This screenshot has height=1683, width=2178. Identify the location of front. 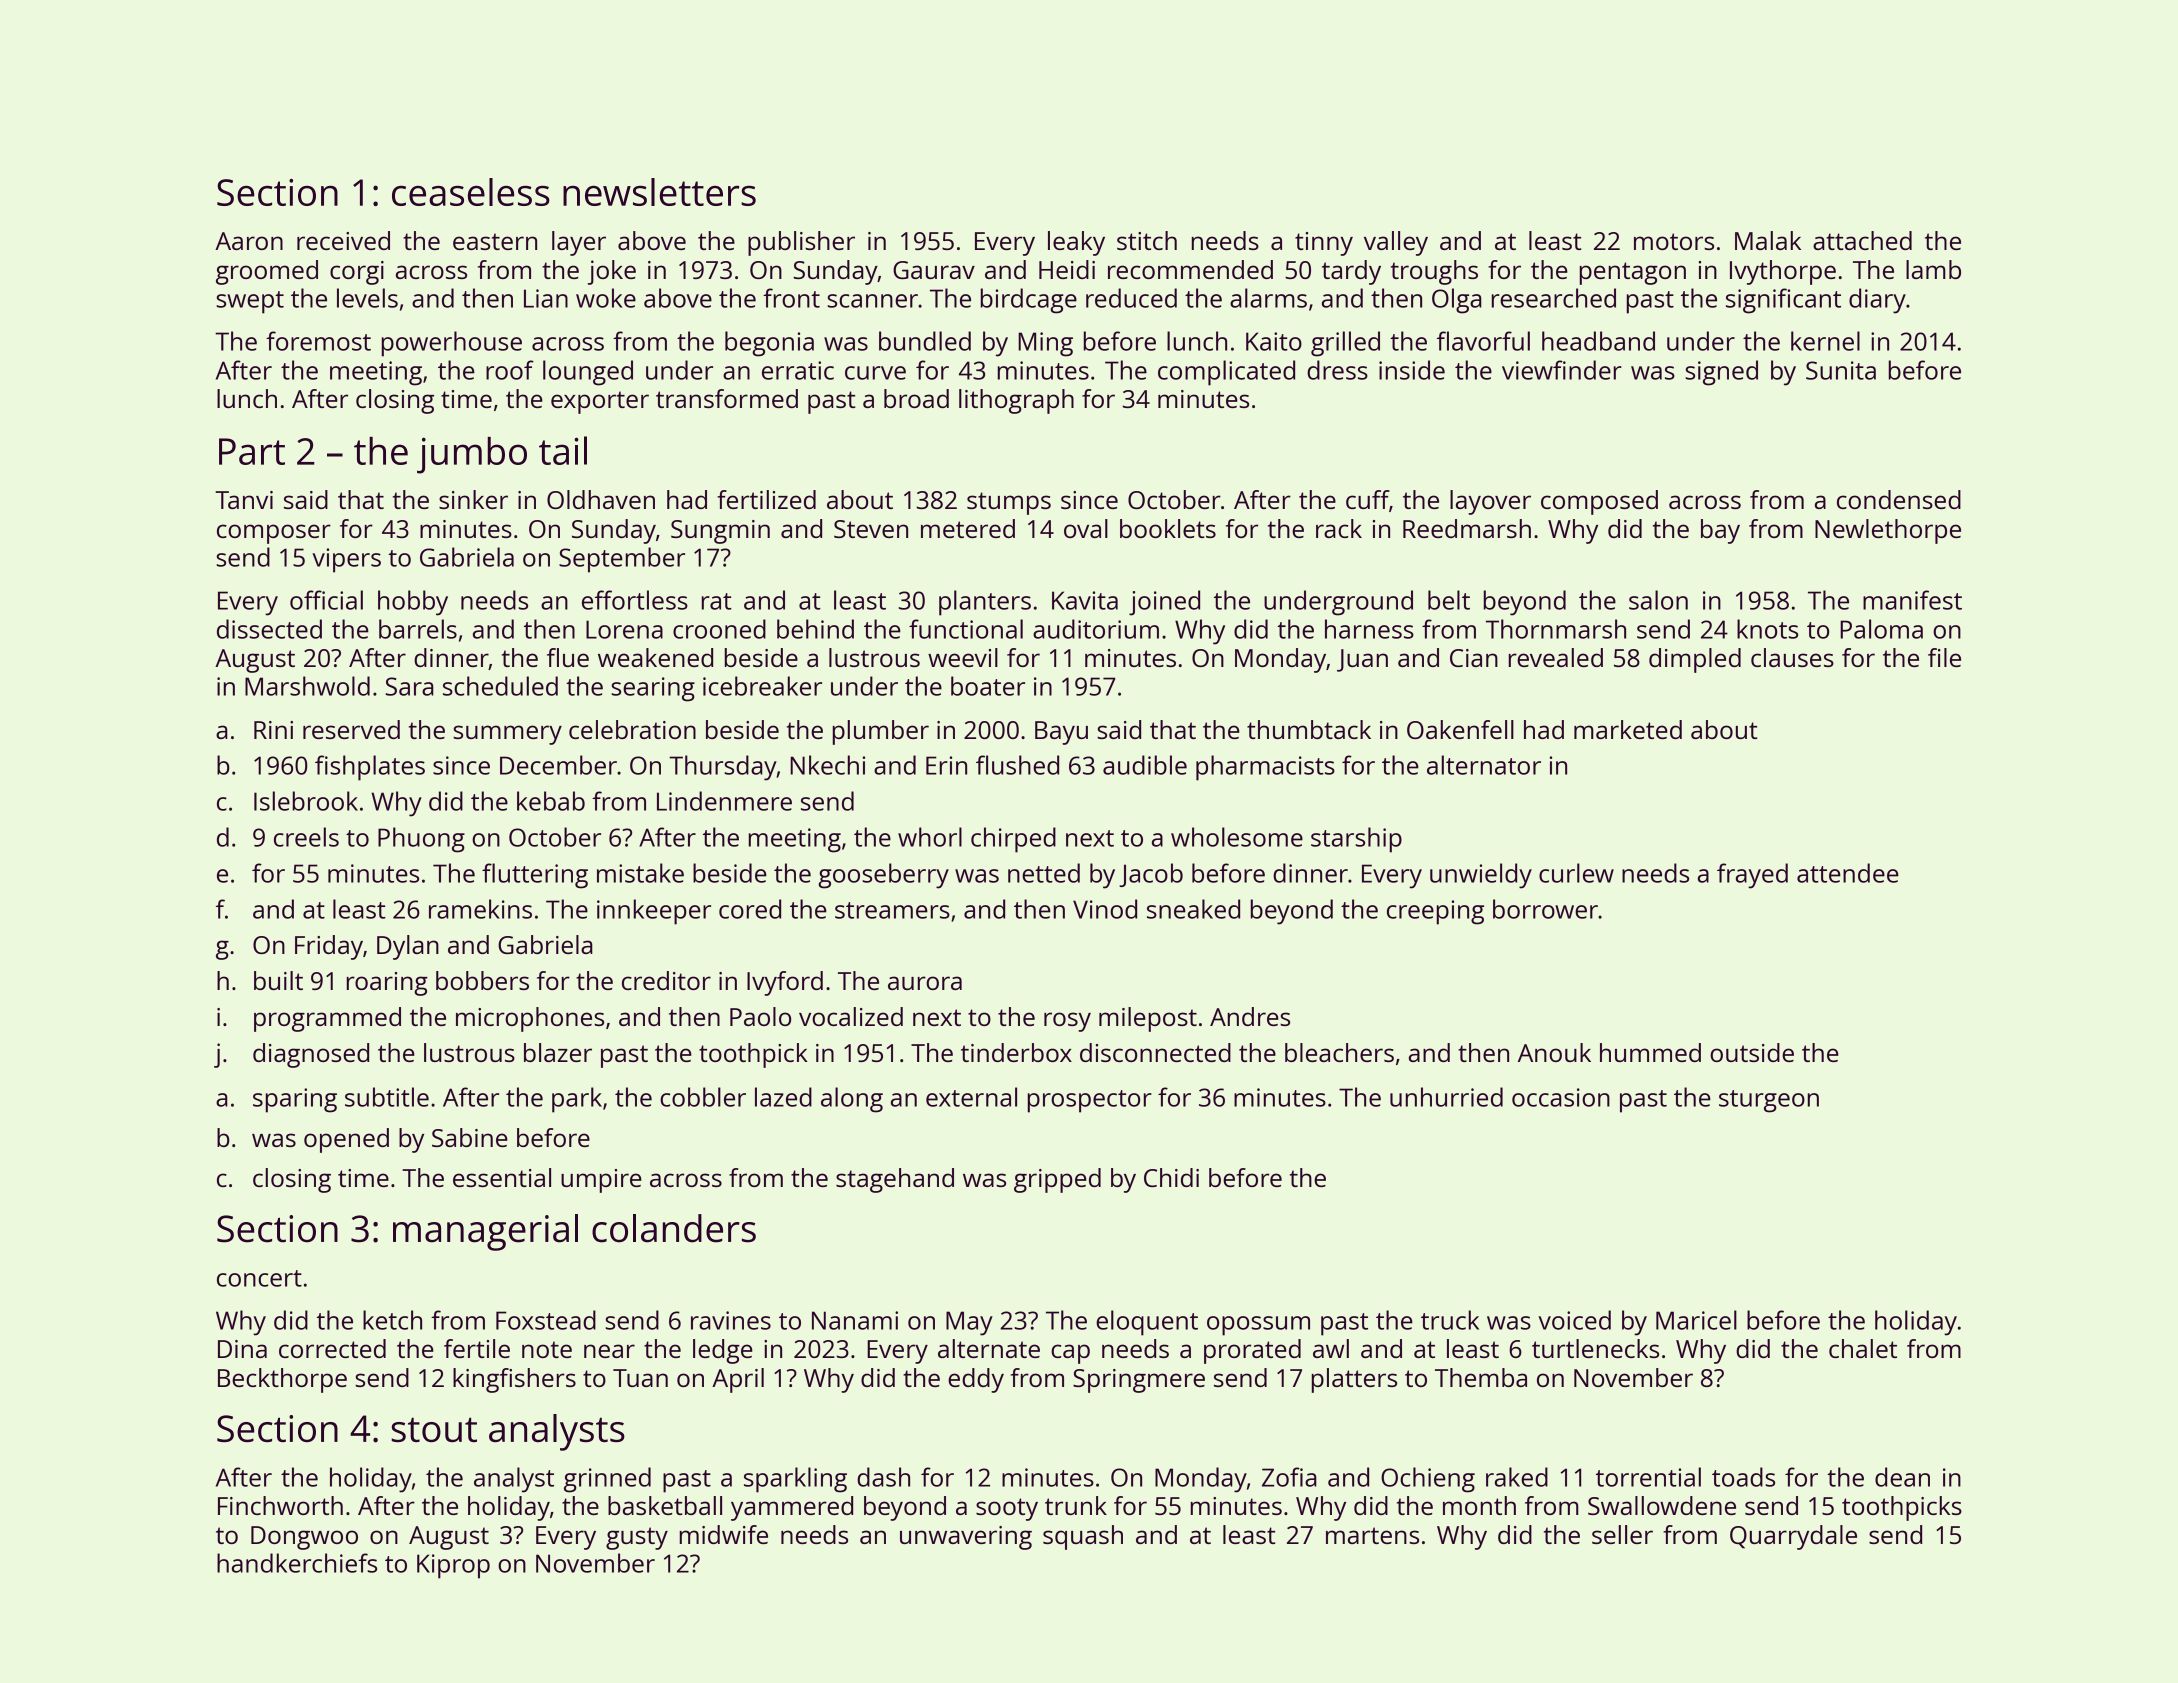
(791, 298).
